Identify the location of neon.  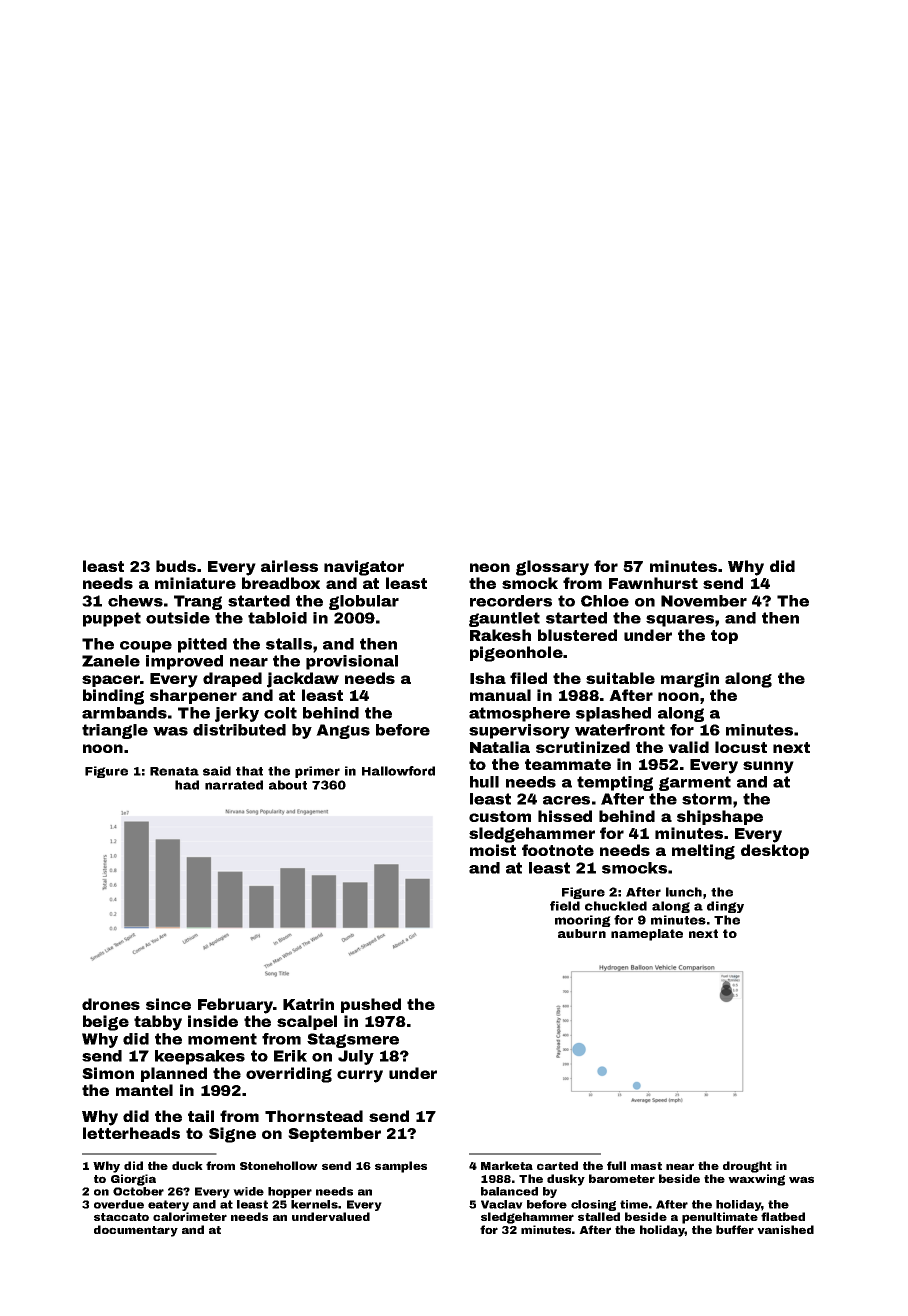
(490, 567).
